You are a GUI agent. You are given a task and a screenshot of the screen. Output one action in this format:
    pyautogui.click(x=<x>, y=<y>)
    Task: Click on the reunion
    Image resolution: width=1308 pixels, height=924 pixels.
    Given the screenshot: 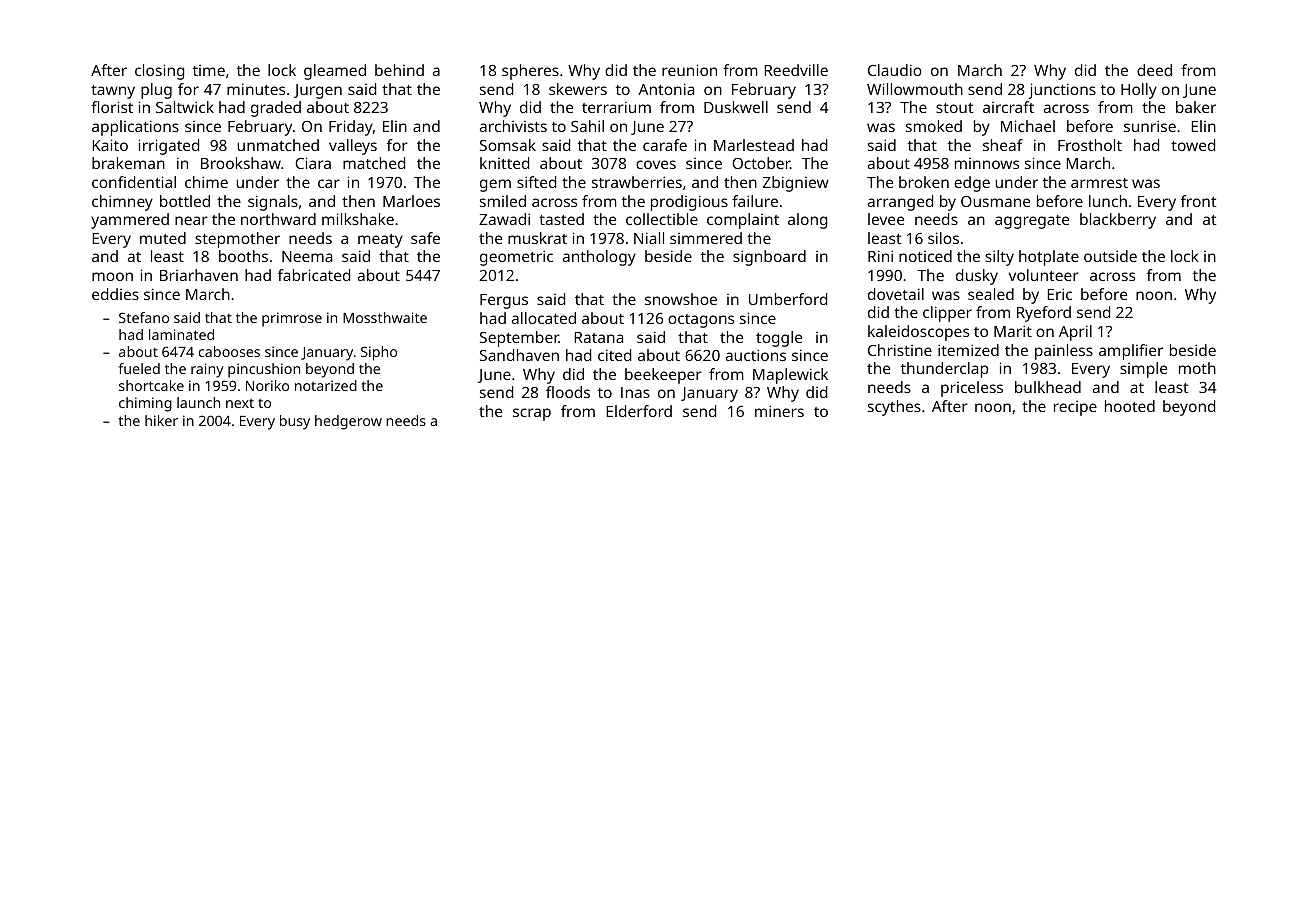 What is the action you would take?
    pyautogui.click(x=689, y=70)
